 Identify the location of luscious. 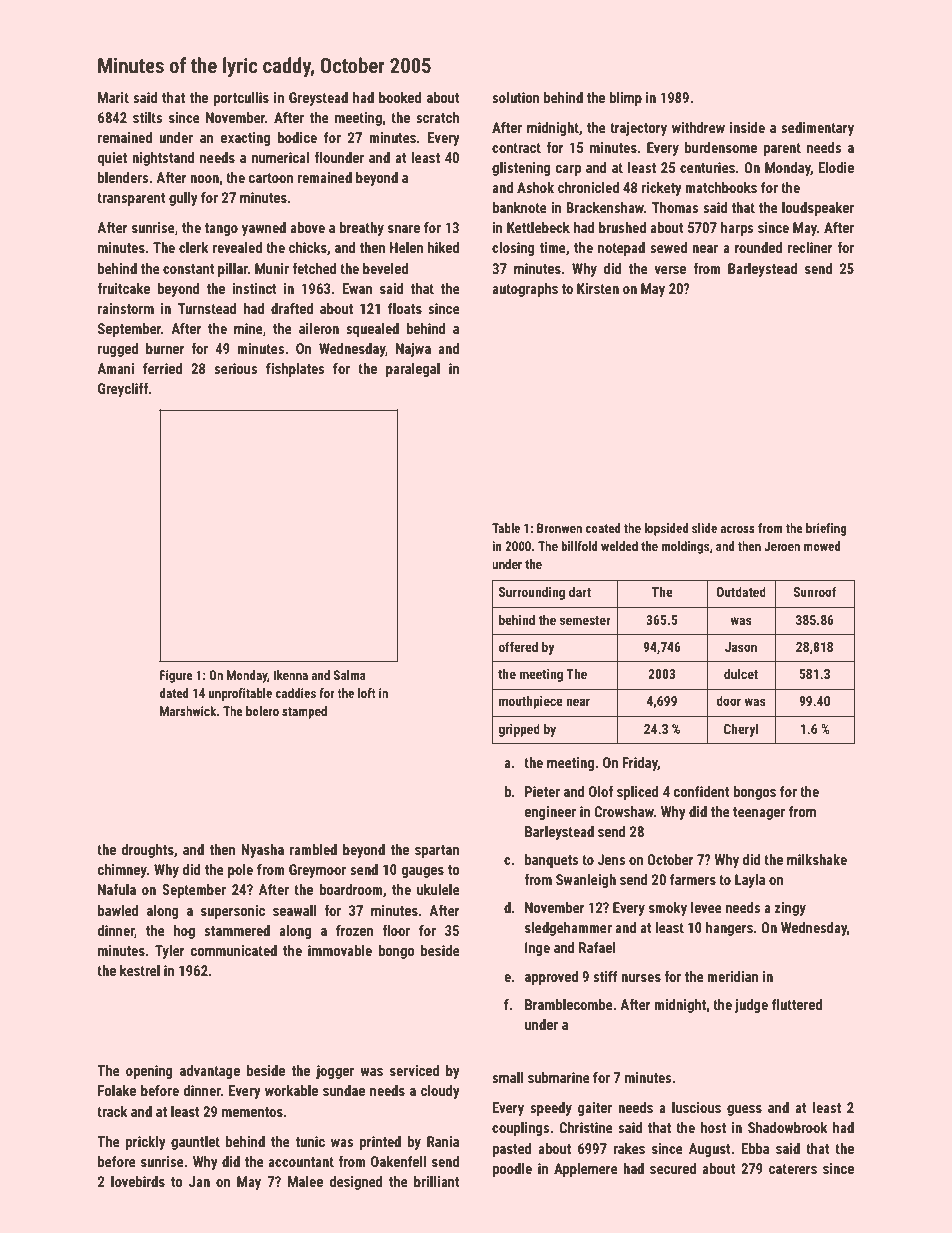
(696, 1107).
